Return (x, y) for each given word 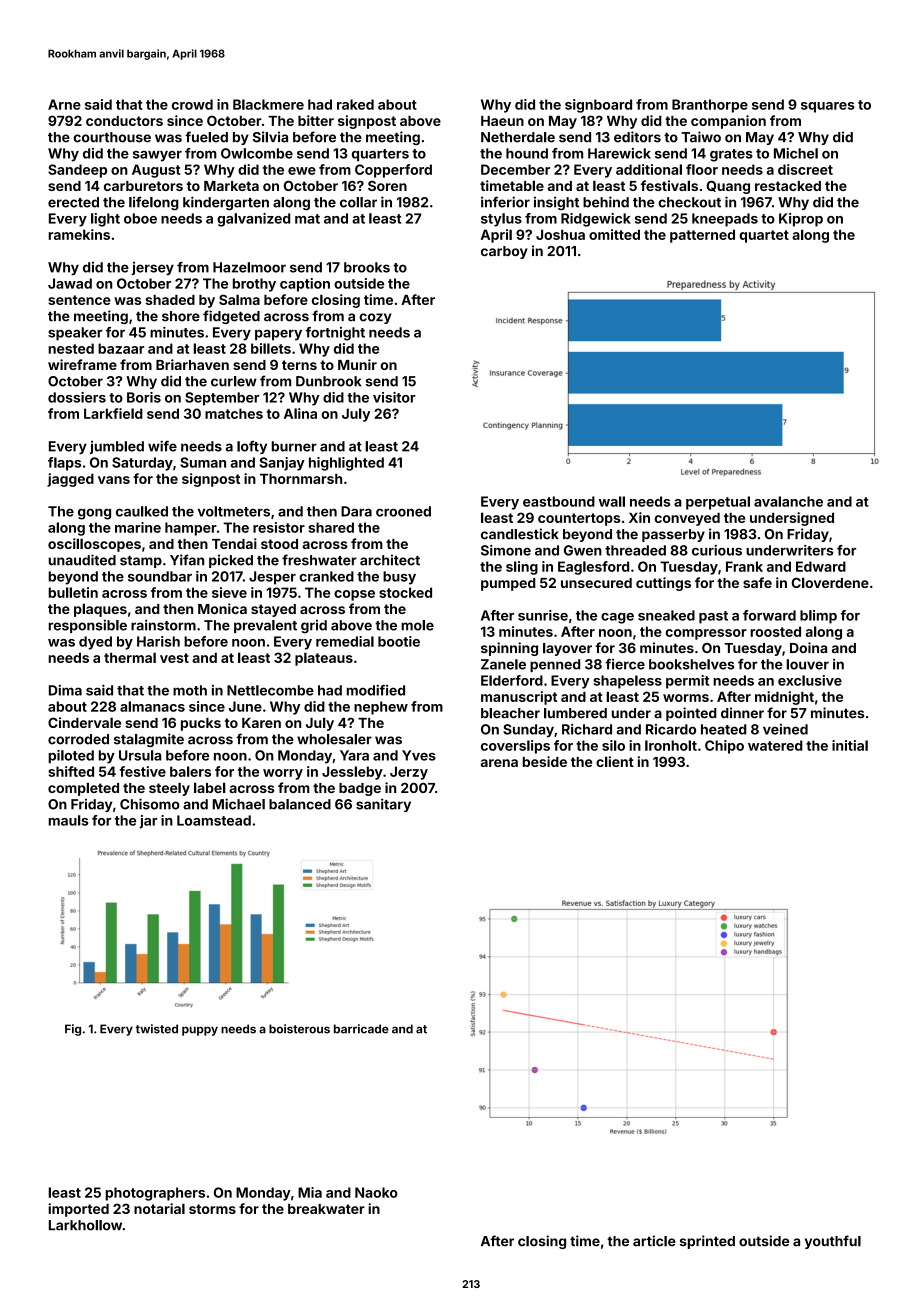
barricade (361, 1029)
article (654, 1241)
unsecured (596, 583)
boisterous (299, 1029)
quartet (764, 236)
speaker (75, 334)
